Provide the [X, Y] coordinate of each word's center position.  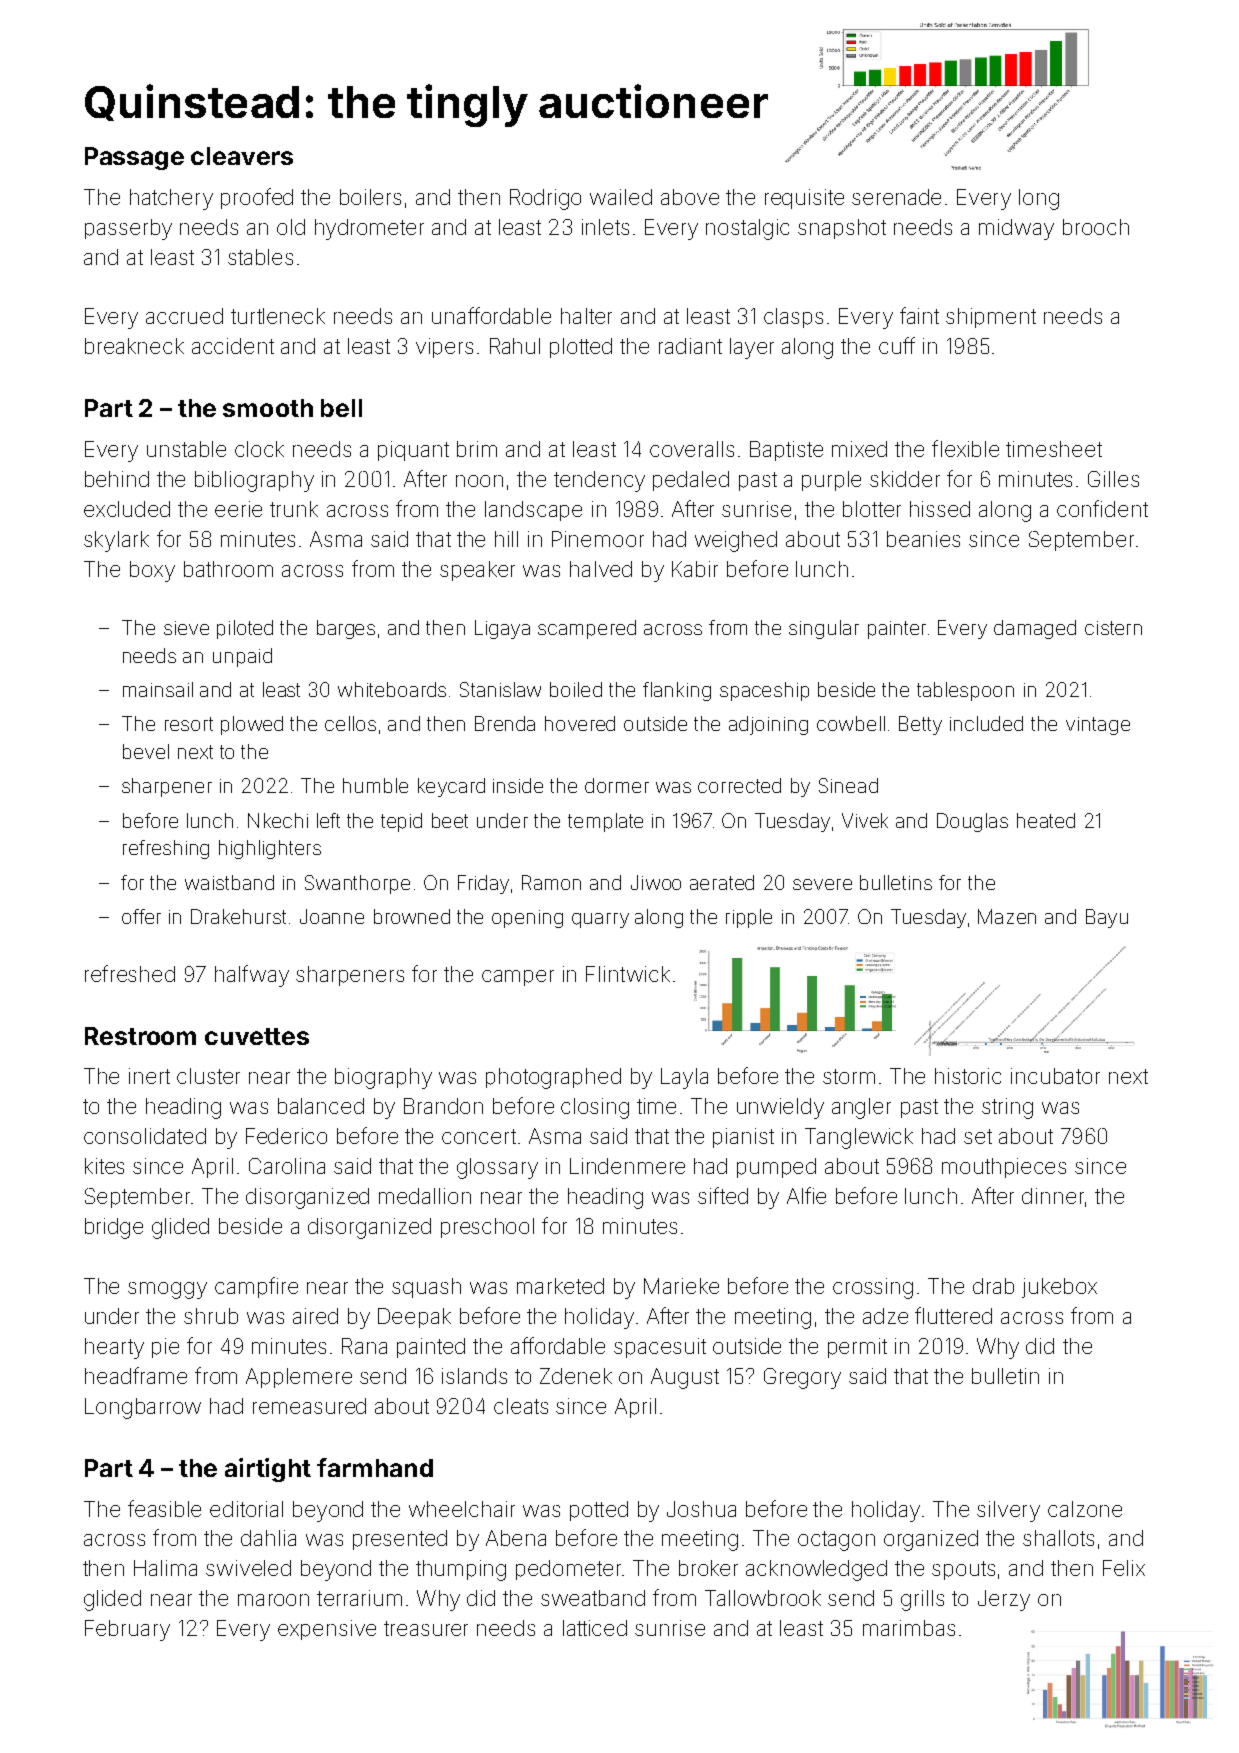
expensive [327, 1630]
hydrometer [369, 229]
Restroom [140, 1036]
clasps [793, 318]
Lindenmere [627, 1166]
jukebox [1059, 1288]
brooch [1096, 227]
